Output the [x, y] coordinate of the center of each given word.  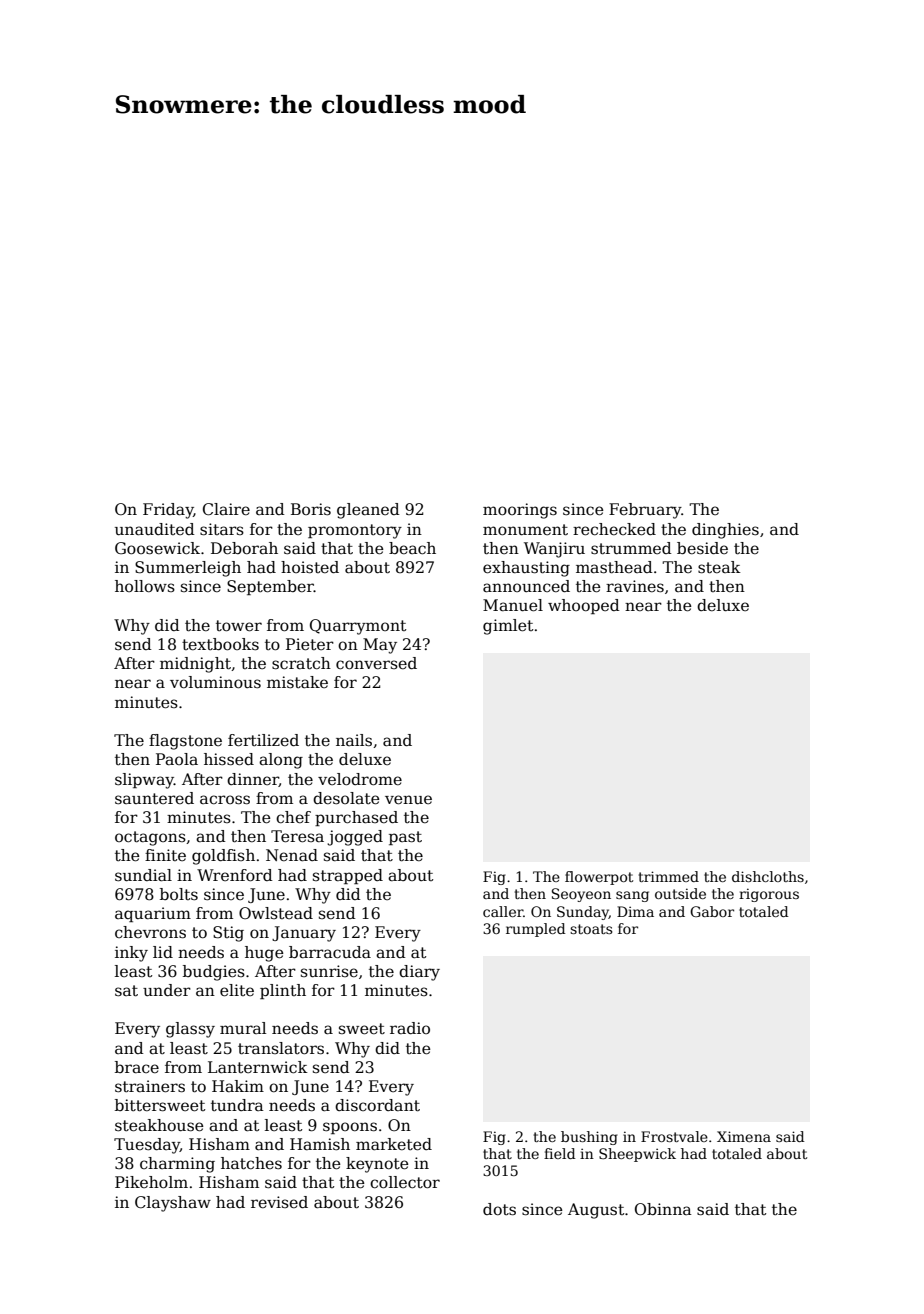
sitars [222, 529]
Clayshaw [173, 1204]
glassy [190, 1030]
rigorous [769, 895]
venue [408, 800]
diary [419, 973]
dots [499, 1209]
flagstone [185, 742]
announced [526, 586]
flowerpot [599, 878]
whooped [584, 606]
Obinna [663, 1209]
